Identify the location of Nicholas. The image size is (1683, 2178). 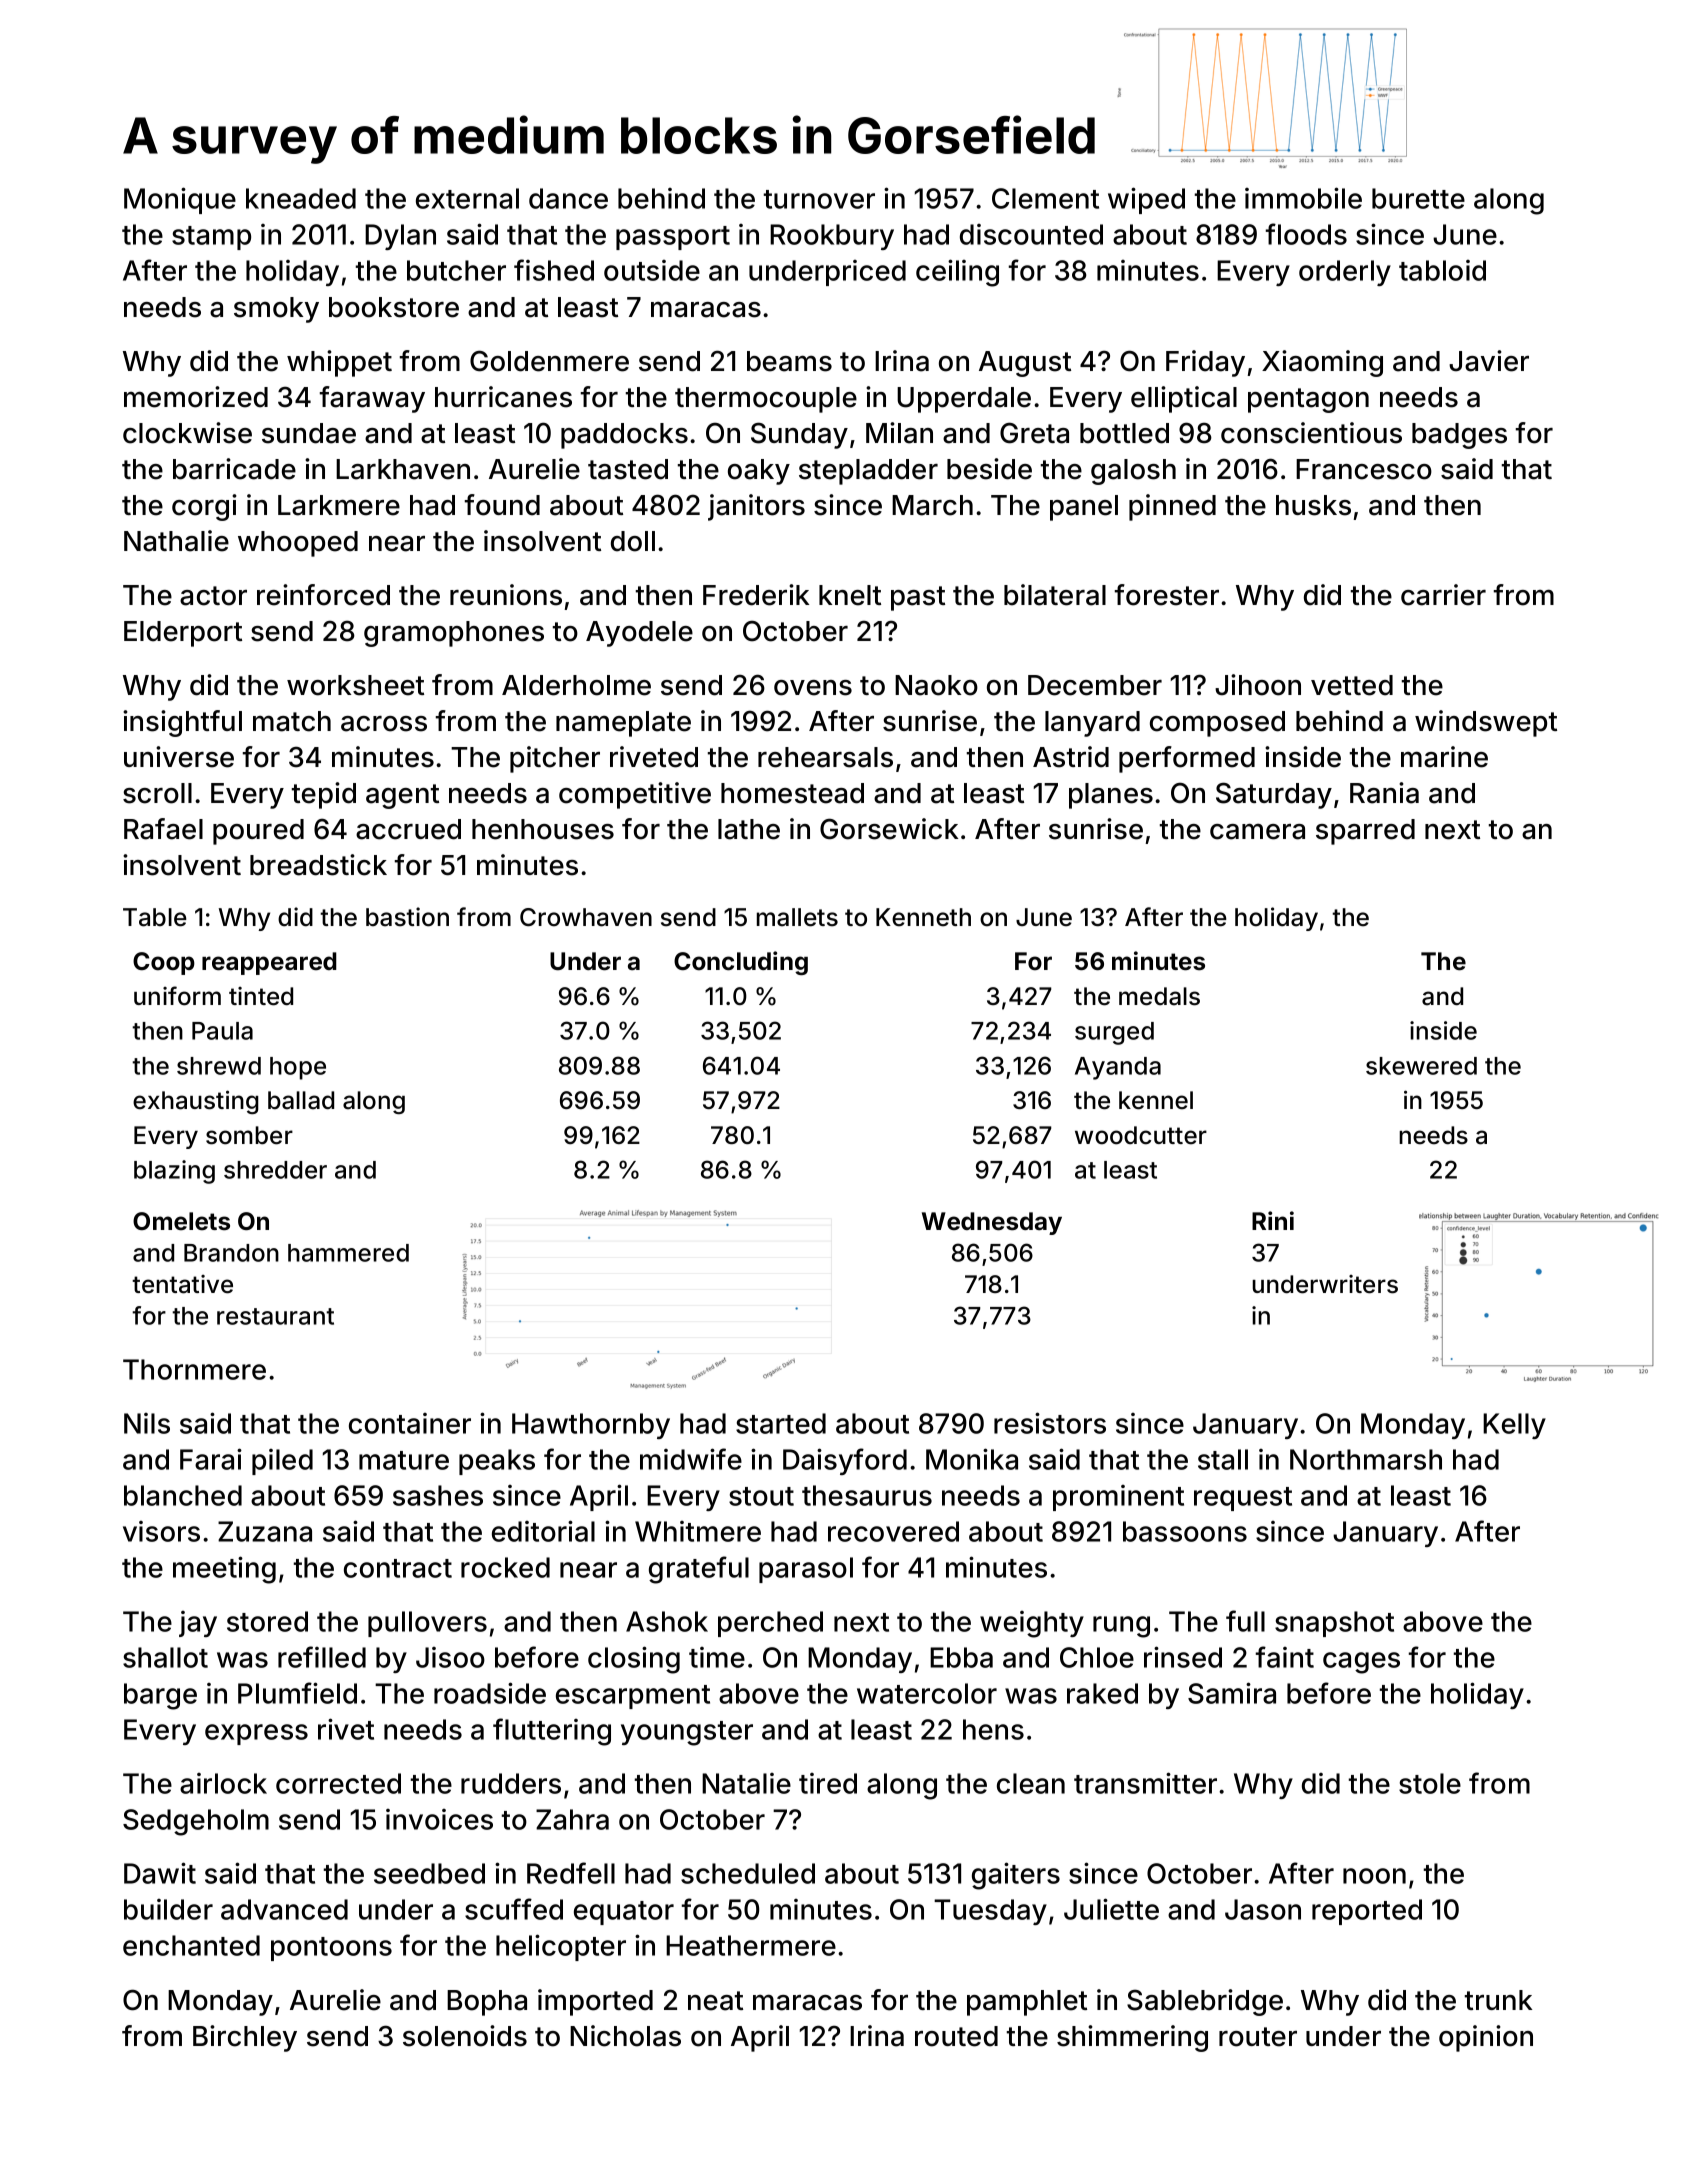
(625, 2036).
